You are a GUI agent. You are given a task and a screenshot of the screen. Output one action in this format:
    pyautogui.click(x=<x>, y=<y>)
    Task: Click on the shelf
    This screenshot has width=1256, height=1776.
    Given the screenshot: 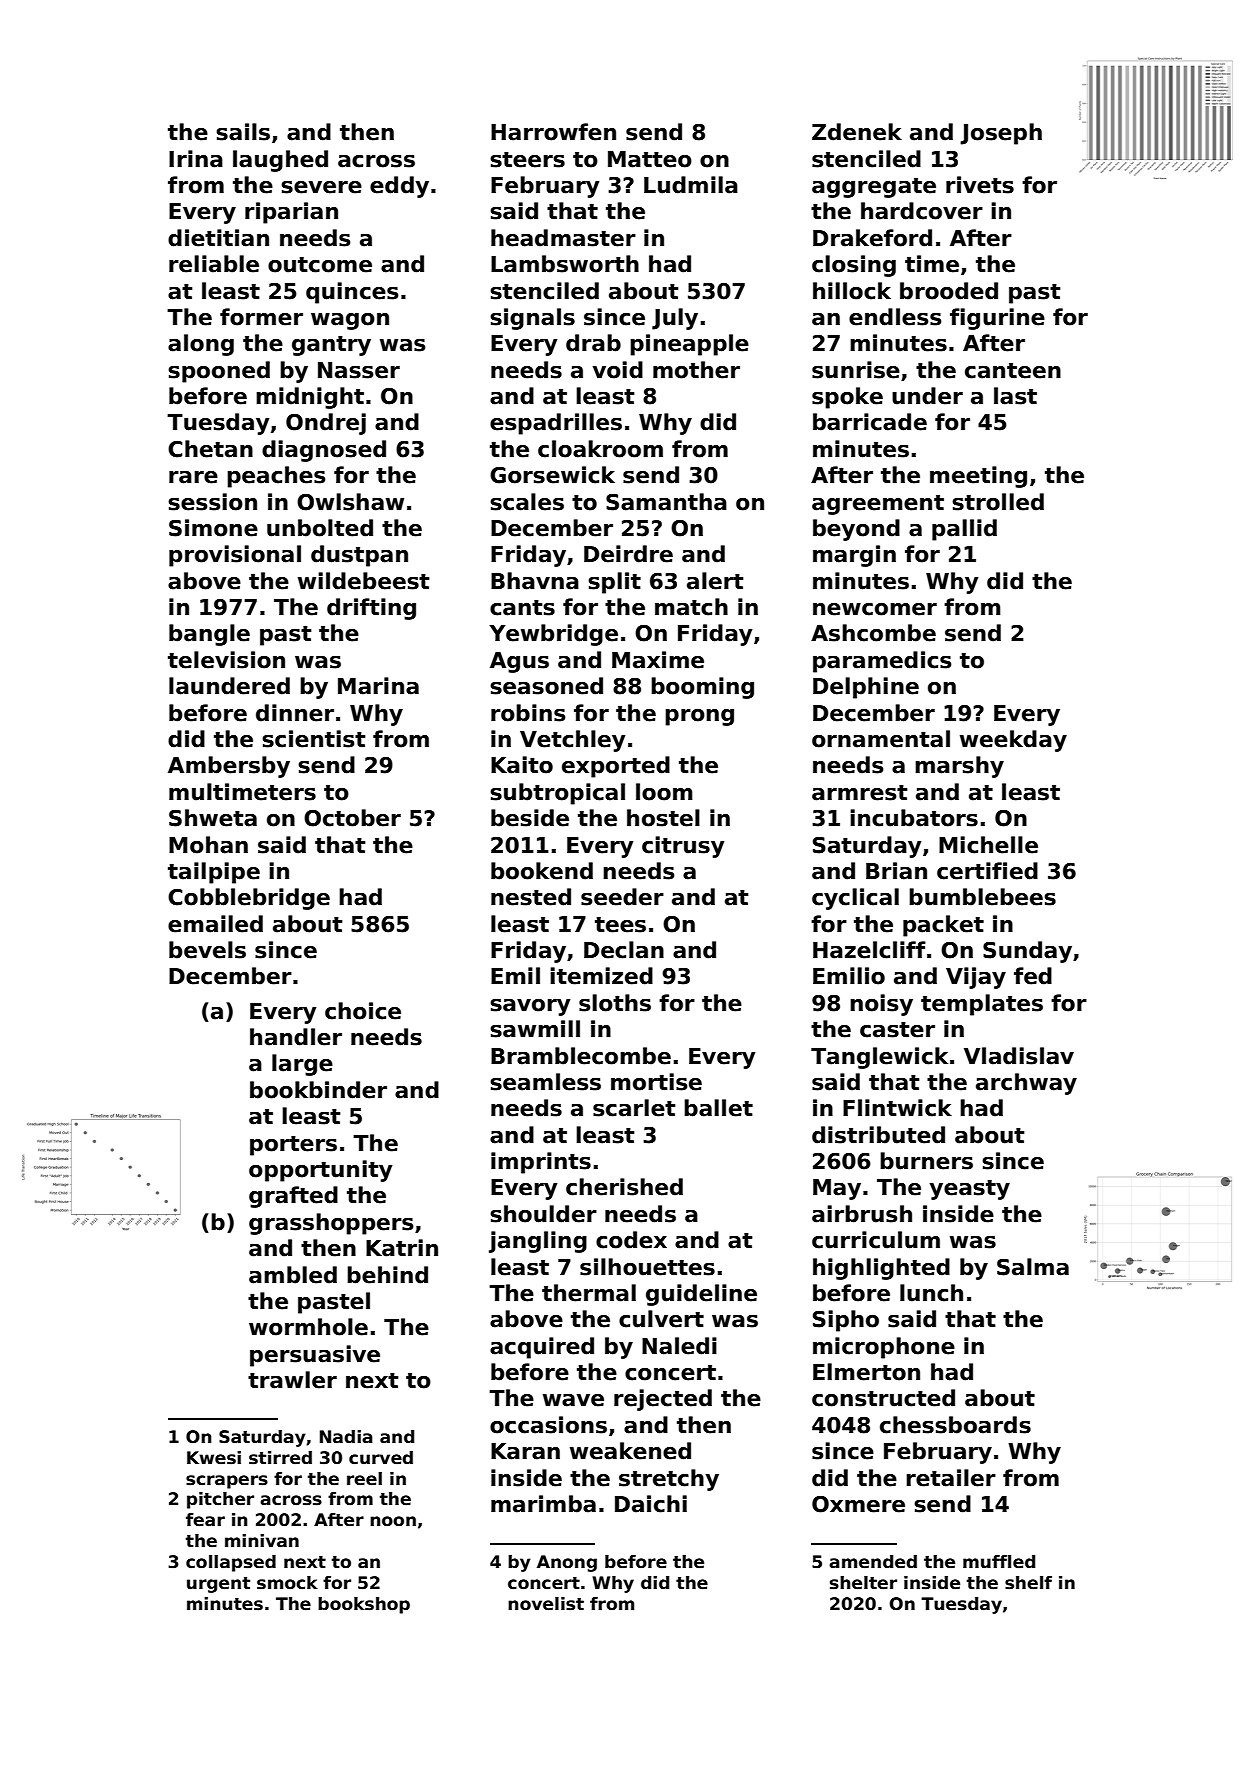 What is the action you would take?
    pyautogui.click(x=1028, y=1583)
